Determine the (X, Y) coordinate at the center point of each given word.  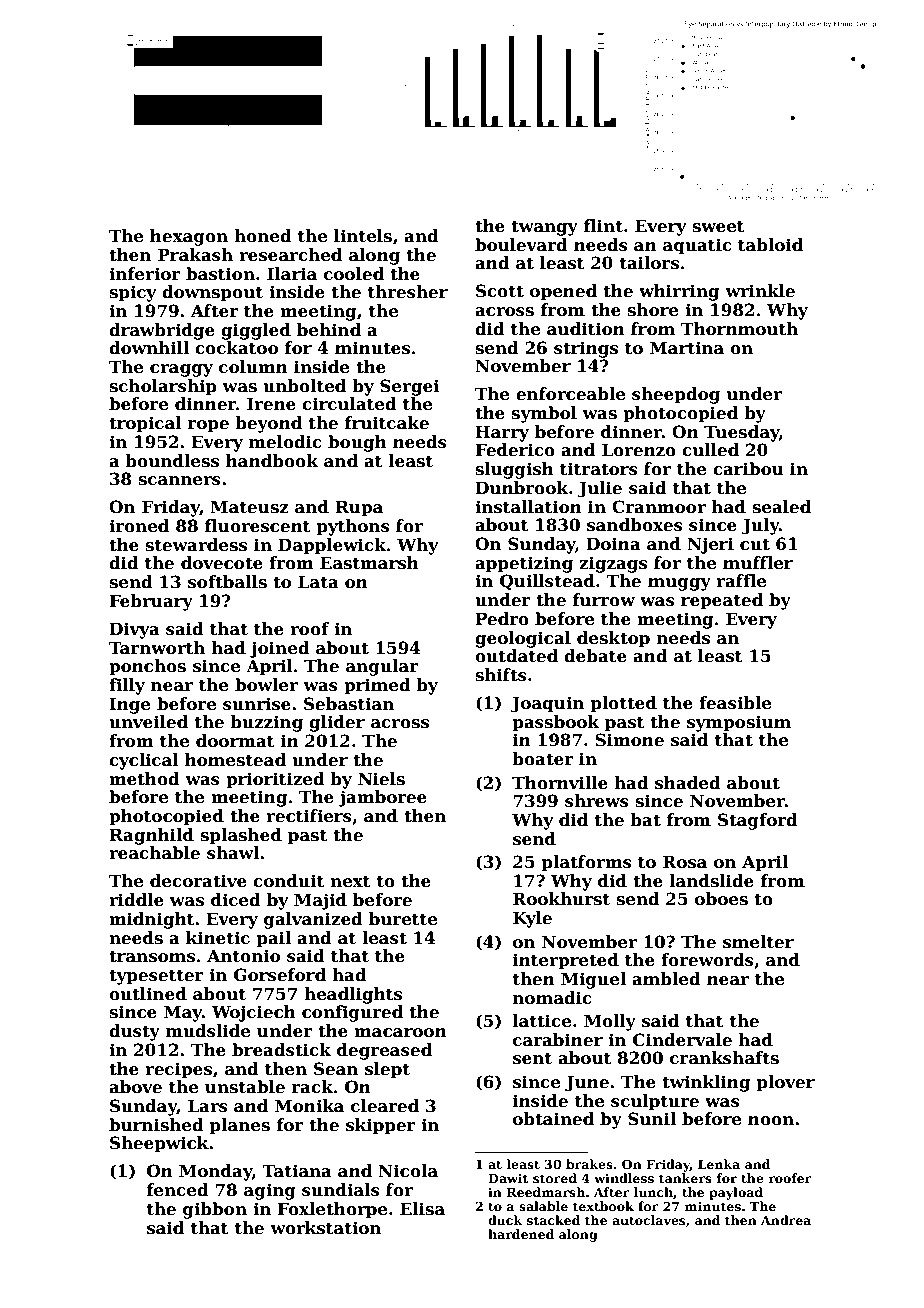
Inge (129, 705)
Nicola (408, 1171)
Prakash (195, 255)
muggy (679, 584)
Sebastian (349, 704)
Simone (629, 740)
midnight (152, 920)
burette (403, 919)
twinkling (706, 1083)
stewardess (196, 545)
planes (240, 1126)
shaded (688, 783)
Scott (500, 291)
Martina (687, 348)
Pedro (502, 619)
